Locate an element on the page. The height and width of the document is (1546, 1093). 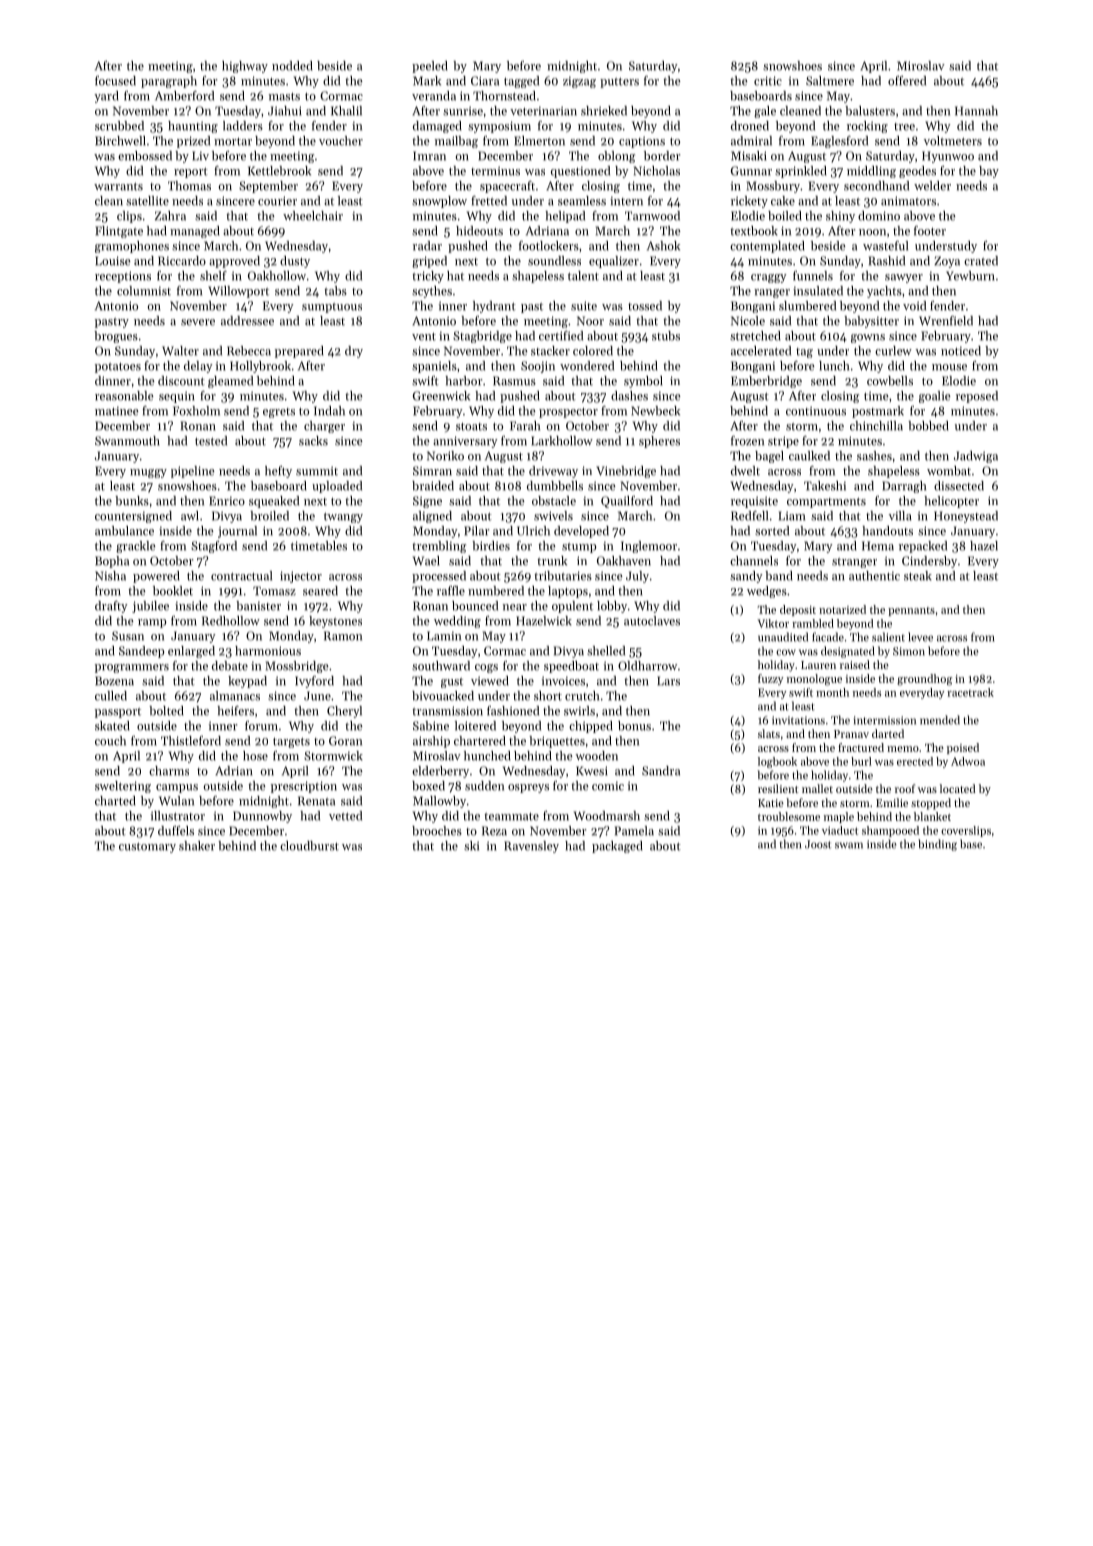
Eaglesford is located at coordinates (839, 142).
